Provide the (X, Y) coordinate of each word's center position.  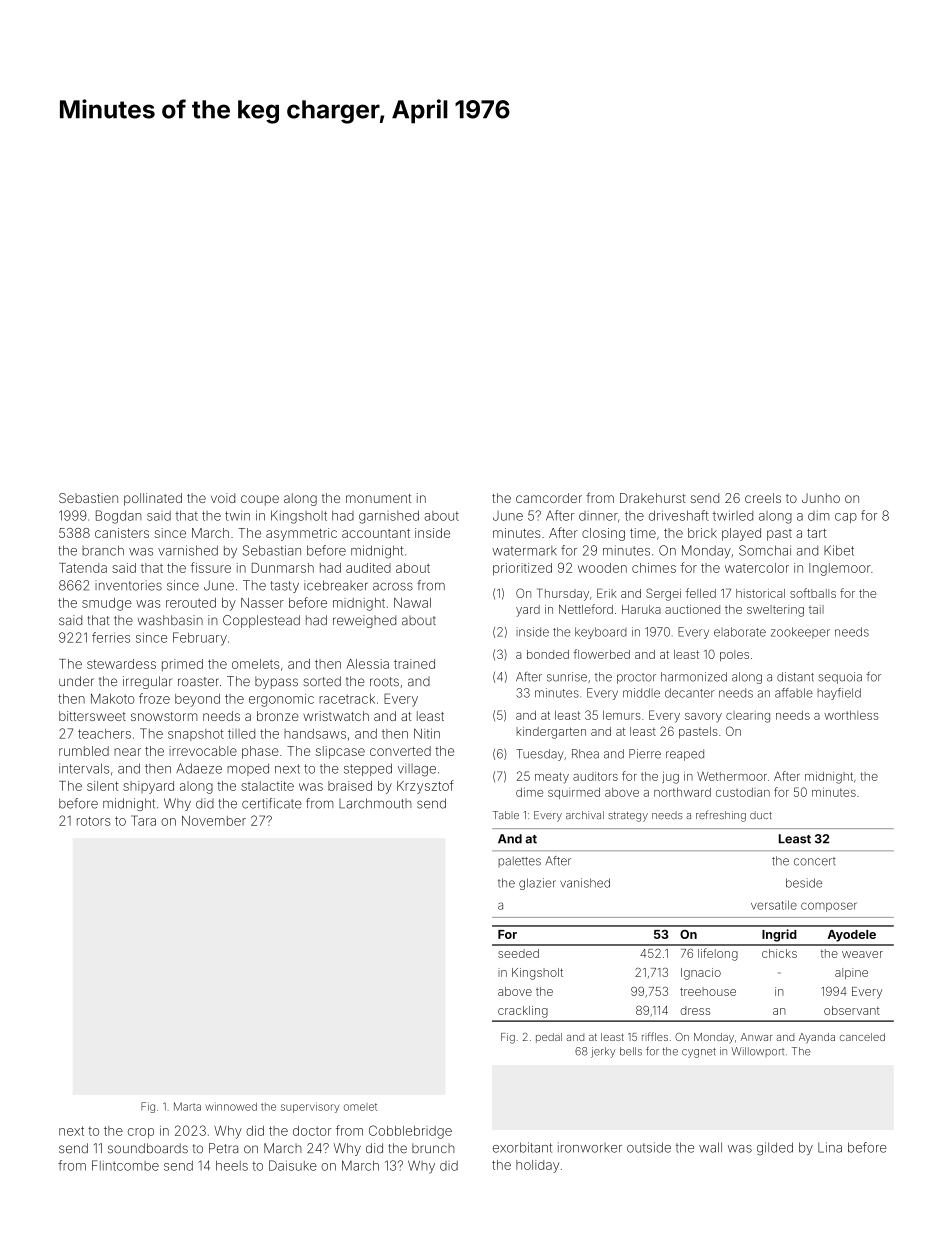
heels (232, 1165)
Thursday (563, 595)
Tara (143, 820)
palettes (519, 861)
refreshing (721, 816)
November (214, 821)
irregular (147, 682)
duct (761, 815)
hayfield (839, 694)
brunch (433, 1148)
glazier (537, 884)
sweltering (775, 611)
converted (400, 751)
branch (103, 550)
